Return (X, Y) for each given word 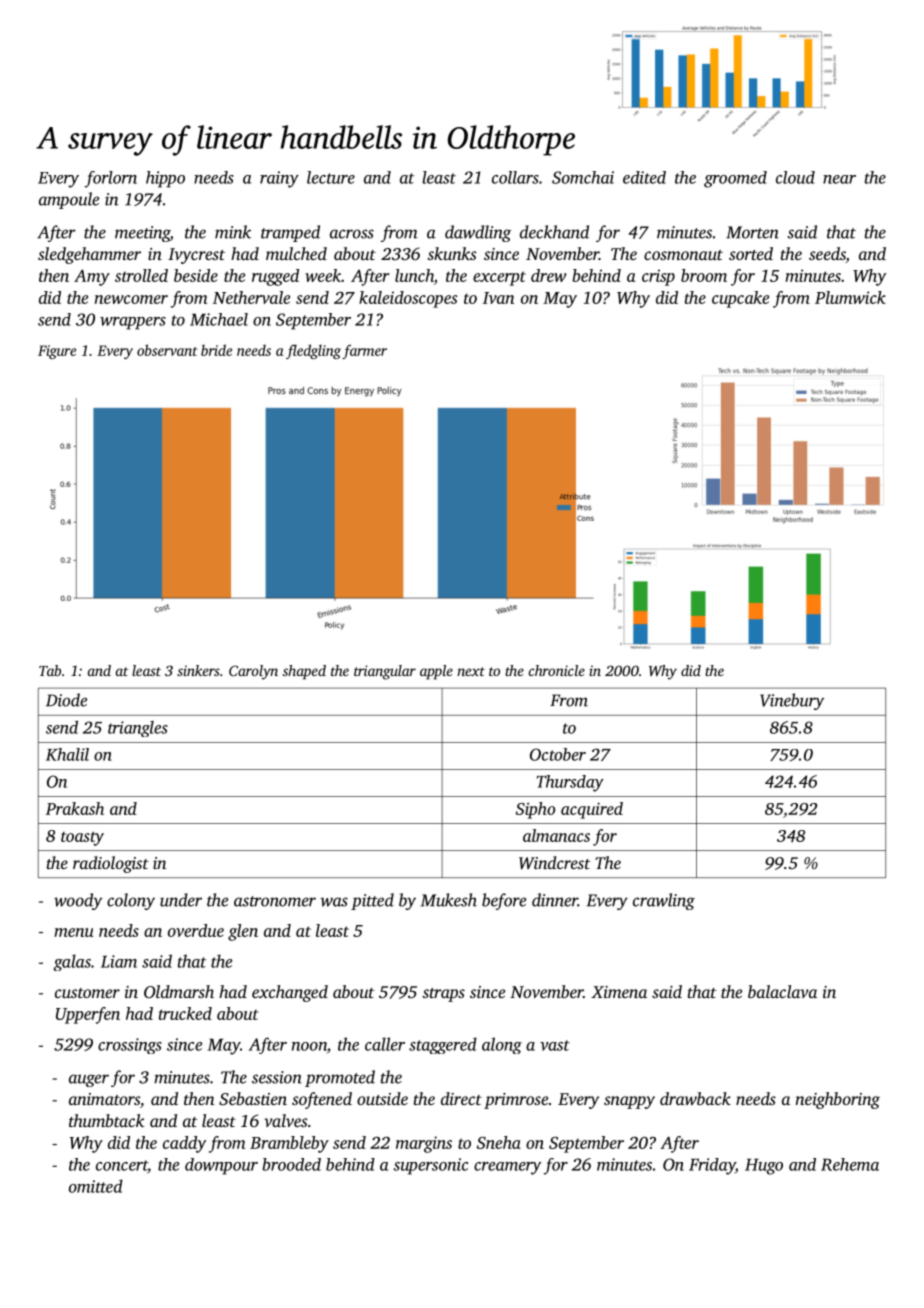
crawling (664, 901)
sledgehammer (89, 255)
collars (515, 177)
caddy (184, 1144)
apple (436, 672)
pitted (372, 901)
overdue (196, 930)
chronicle (557, 670)
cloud (795, 177)
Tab (50, 670)
